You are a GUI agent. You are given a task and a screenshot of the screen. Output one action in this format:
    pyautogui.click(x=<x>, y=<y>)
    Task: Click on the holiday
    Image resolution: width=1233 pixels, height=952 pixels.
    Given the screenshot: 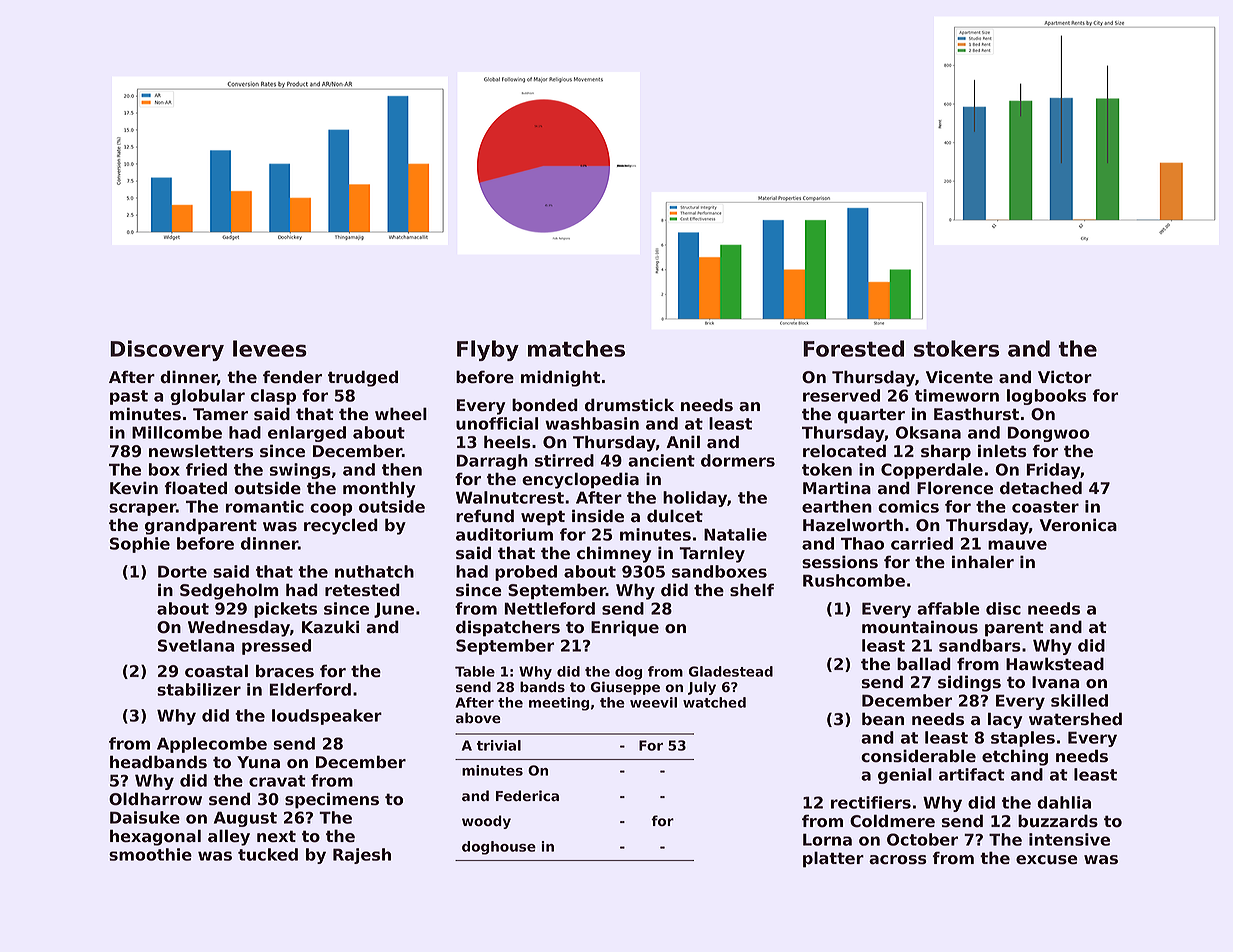 What is the action you would take?
    pyautogui.click(x=695, y=499)
